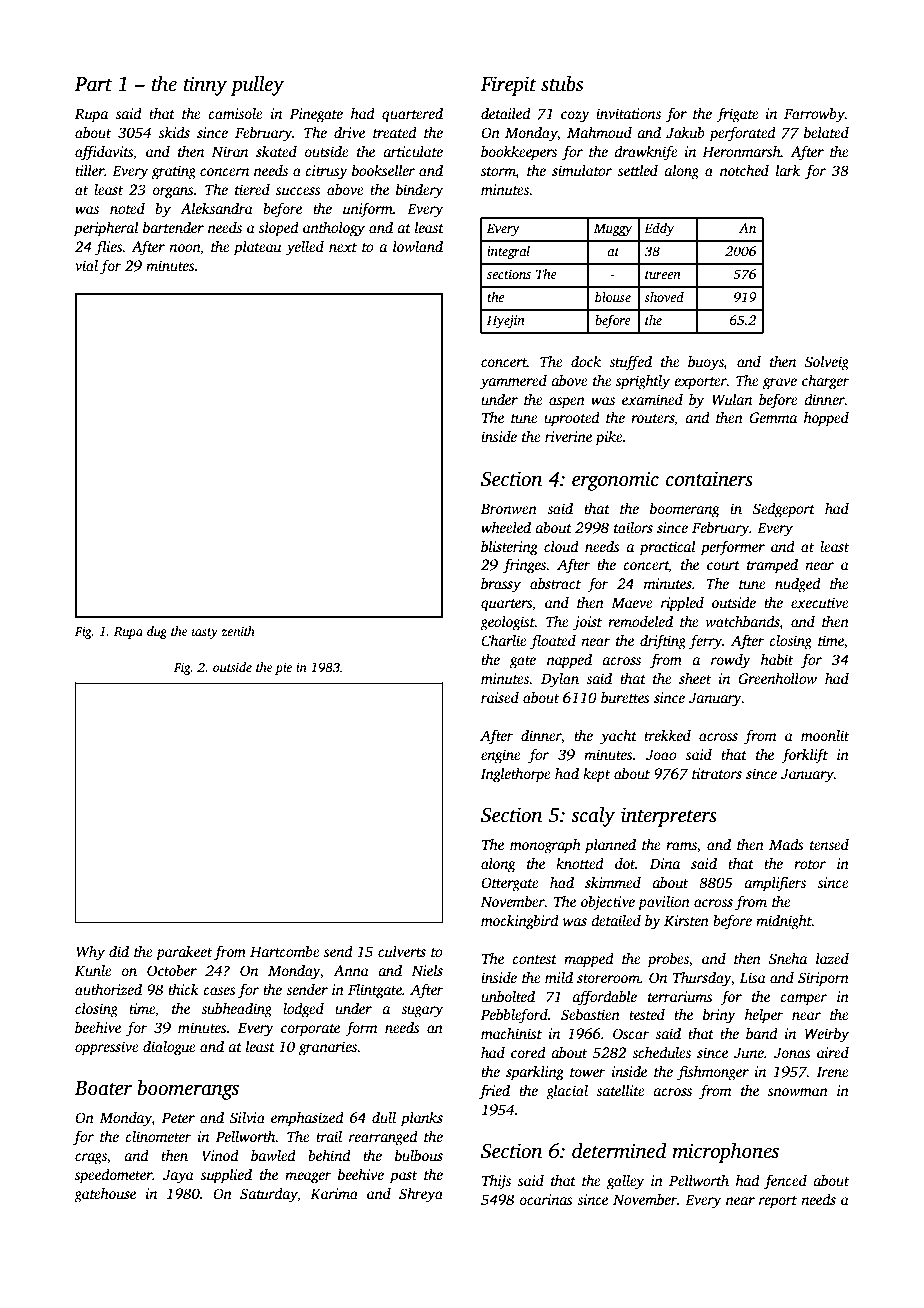 This screenshot has height=1308, width=924. What do you see at coordinates (628, 113) in the screenshot?
I see `invitations` at bounding box center [628, 113].
